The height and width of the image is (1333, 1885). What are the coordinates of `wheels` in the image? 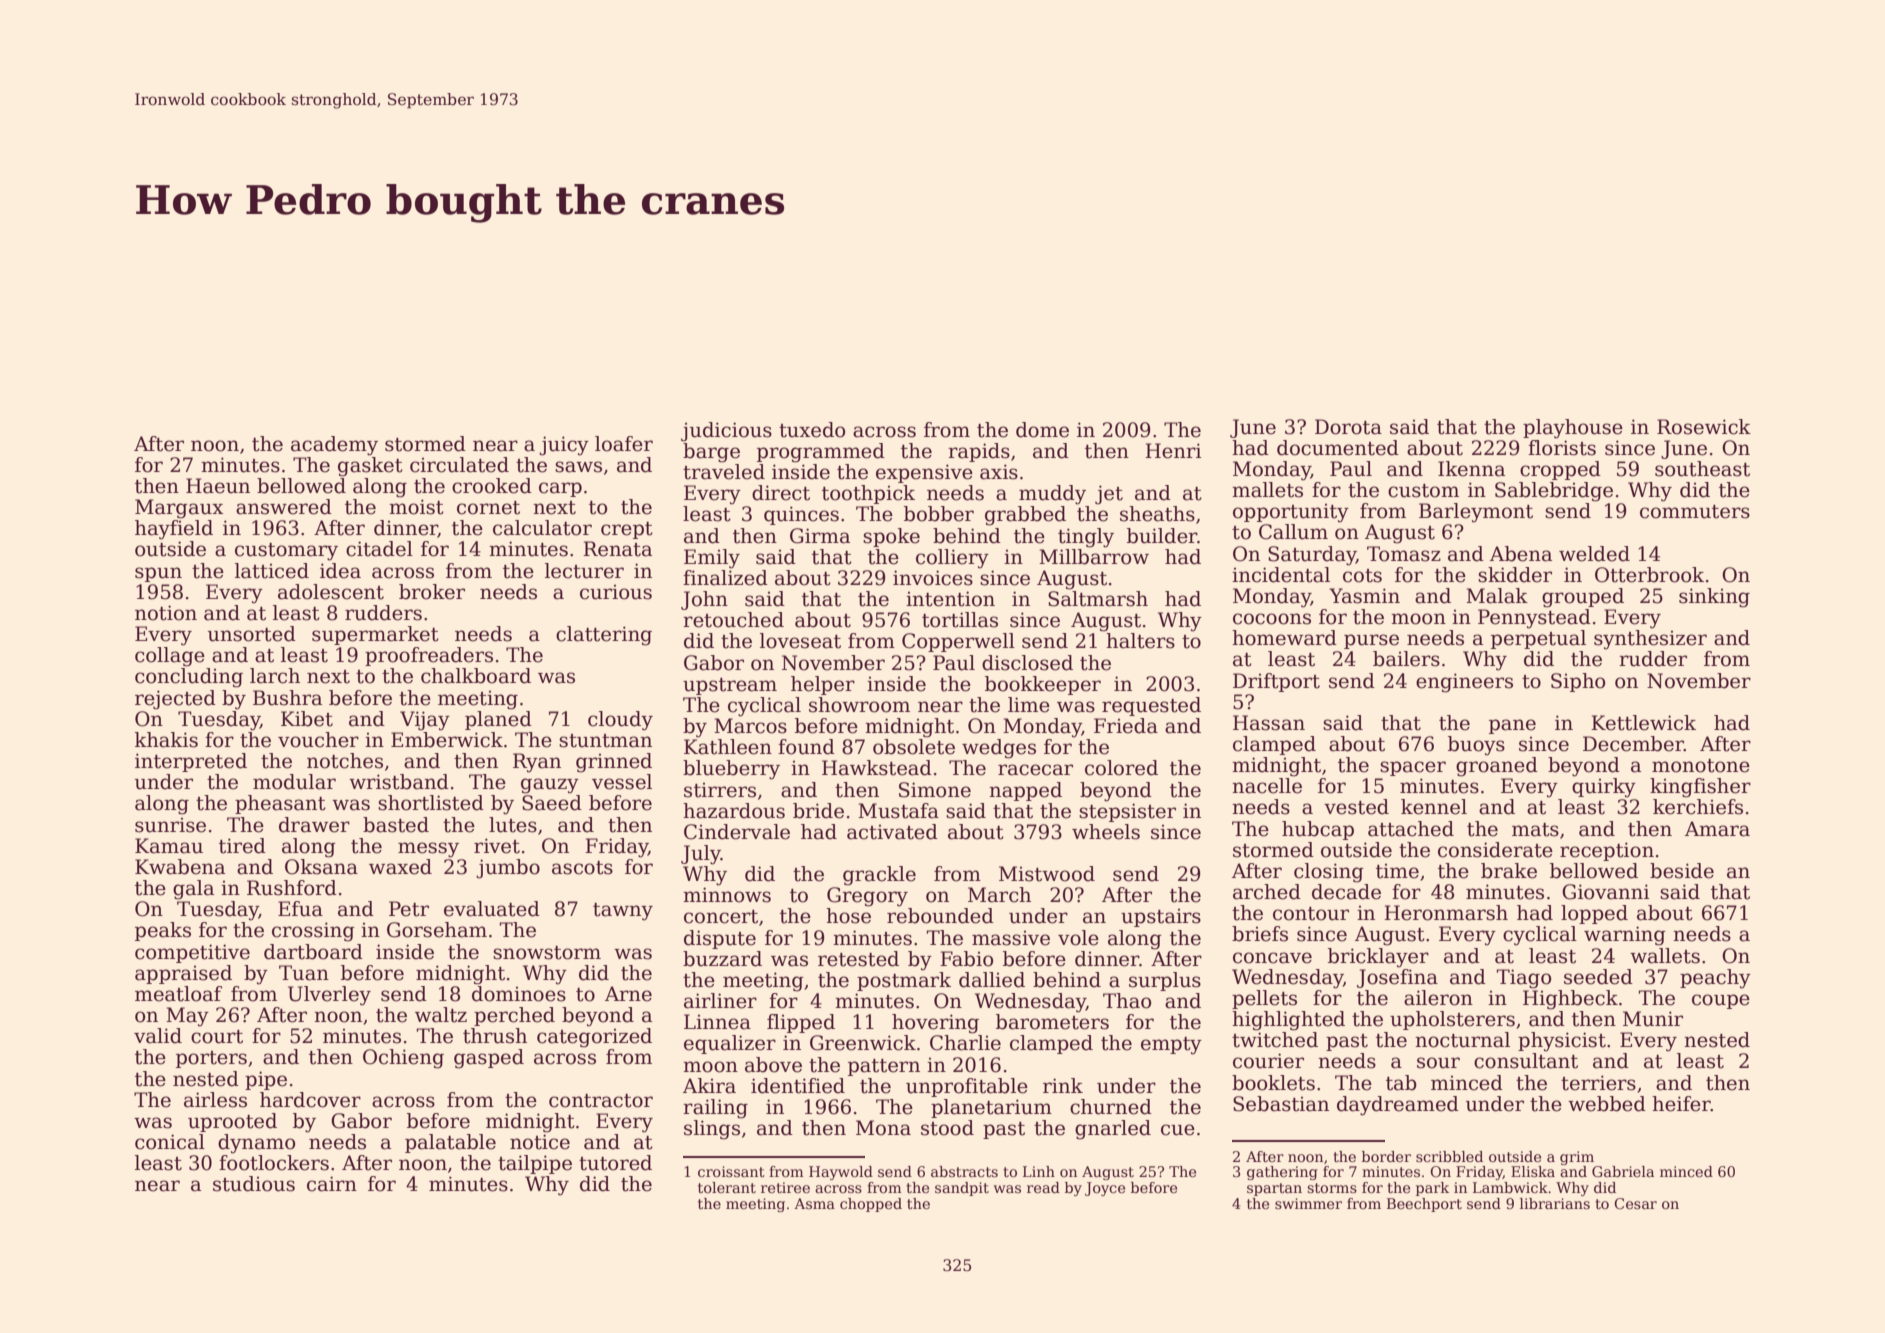 It's located at (1106, 832).
